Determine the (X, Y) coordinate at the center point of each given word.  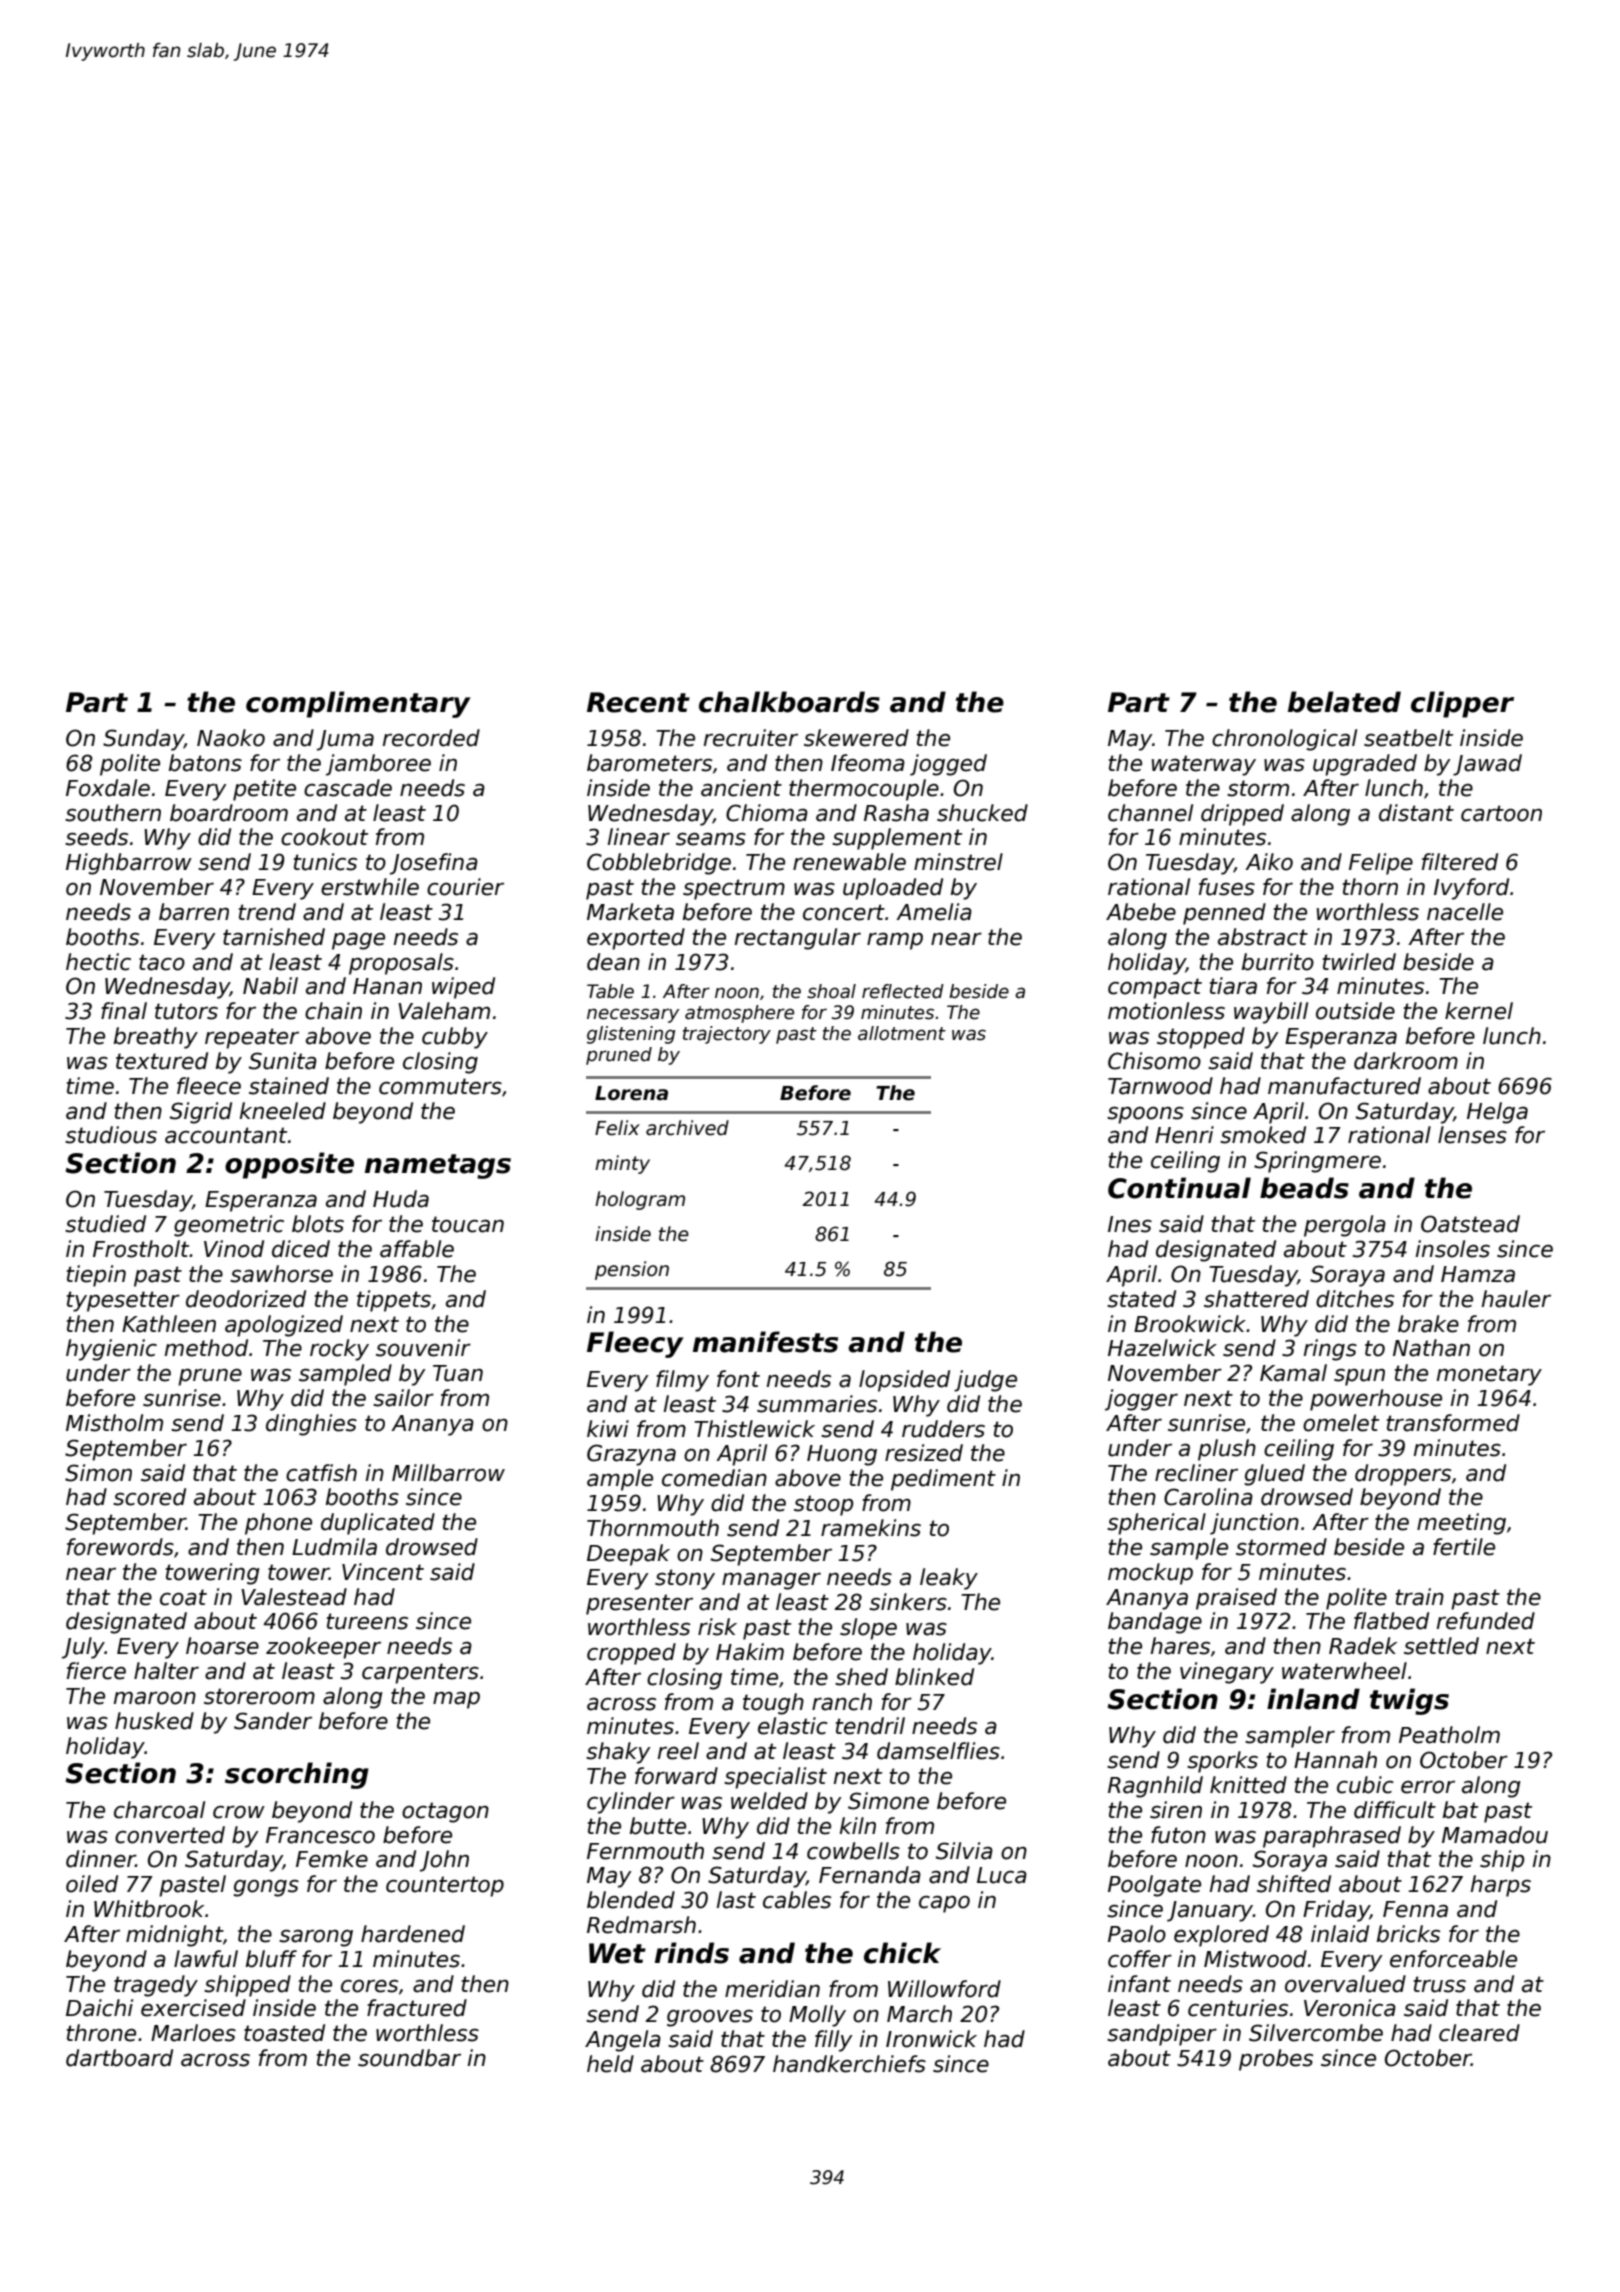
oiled (92, 1884)
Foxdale (108, 788)
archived (687, 1128)
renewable (849, 862)
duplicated (378, 1524)
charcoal (159, 1810)
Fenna (1415, 1909)
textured (162, 1061)
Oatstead (1470, 1224)
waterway (1204, 765)
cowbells (853, 1851)
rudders (943, 1429)
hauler (1516, 1299)
